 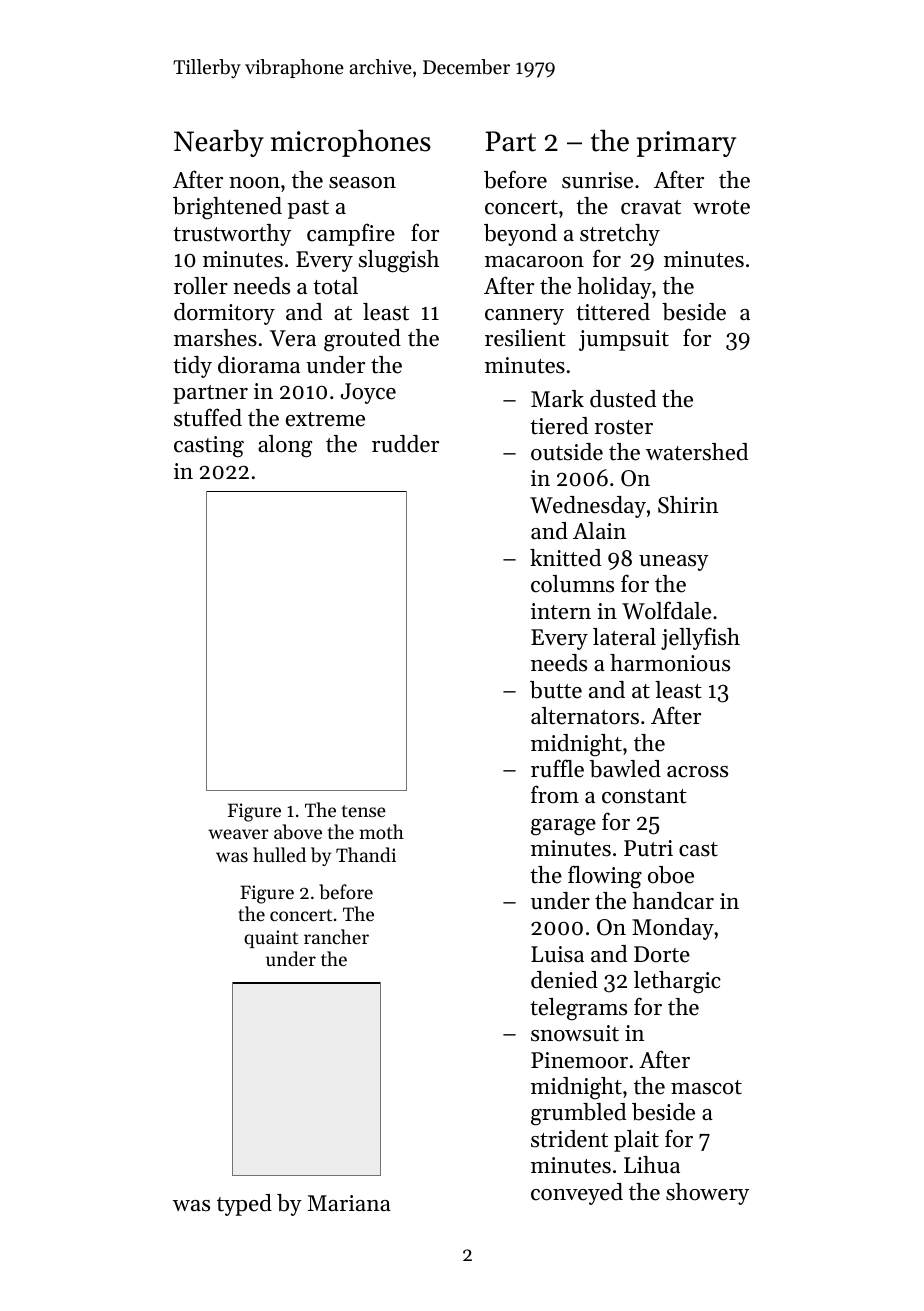 I want to click on roller, so click(x=201, y=286).
